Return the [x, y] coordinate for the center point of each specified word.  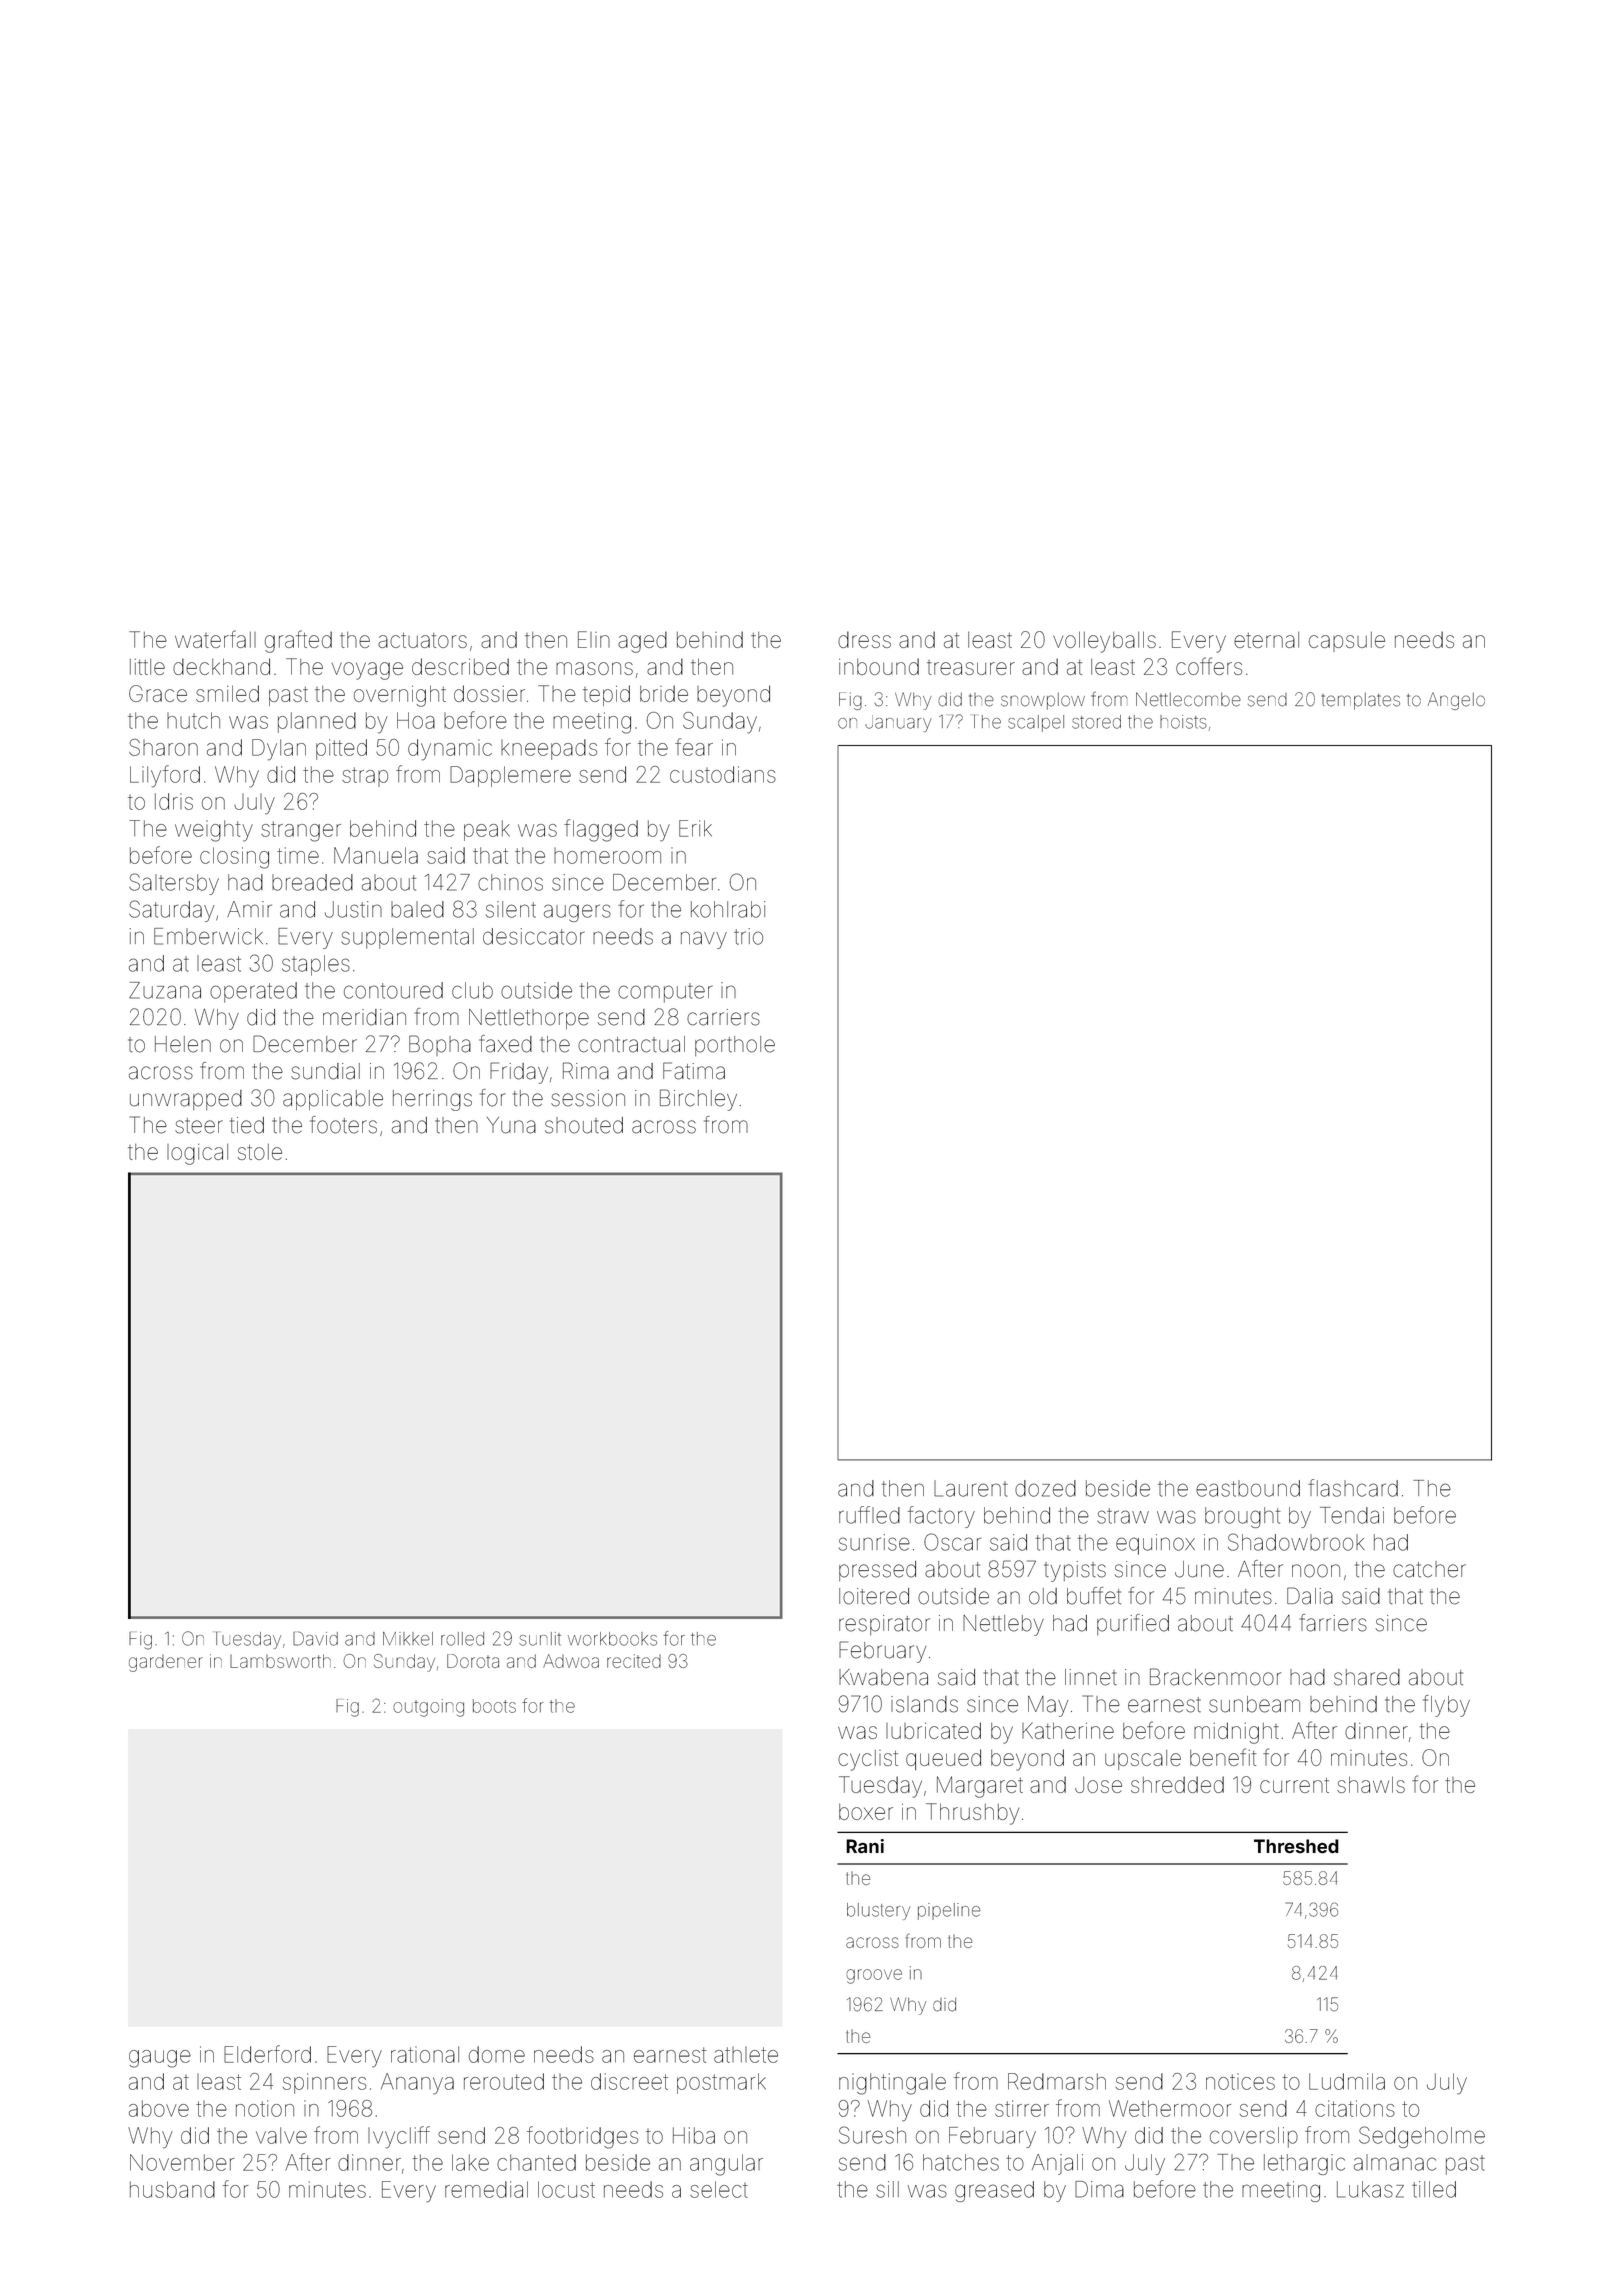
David [315, 1638]
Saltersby [174, 884]
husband [172, 2189]
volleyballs [1104, 642]
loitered [874, 1596]
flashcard [1353, 1488]
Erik [695, 828]
